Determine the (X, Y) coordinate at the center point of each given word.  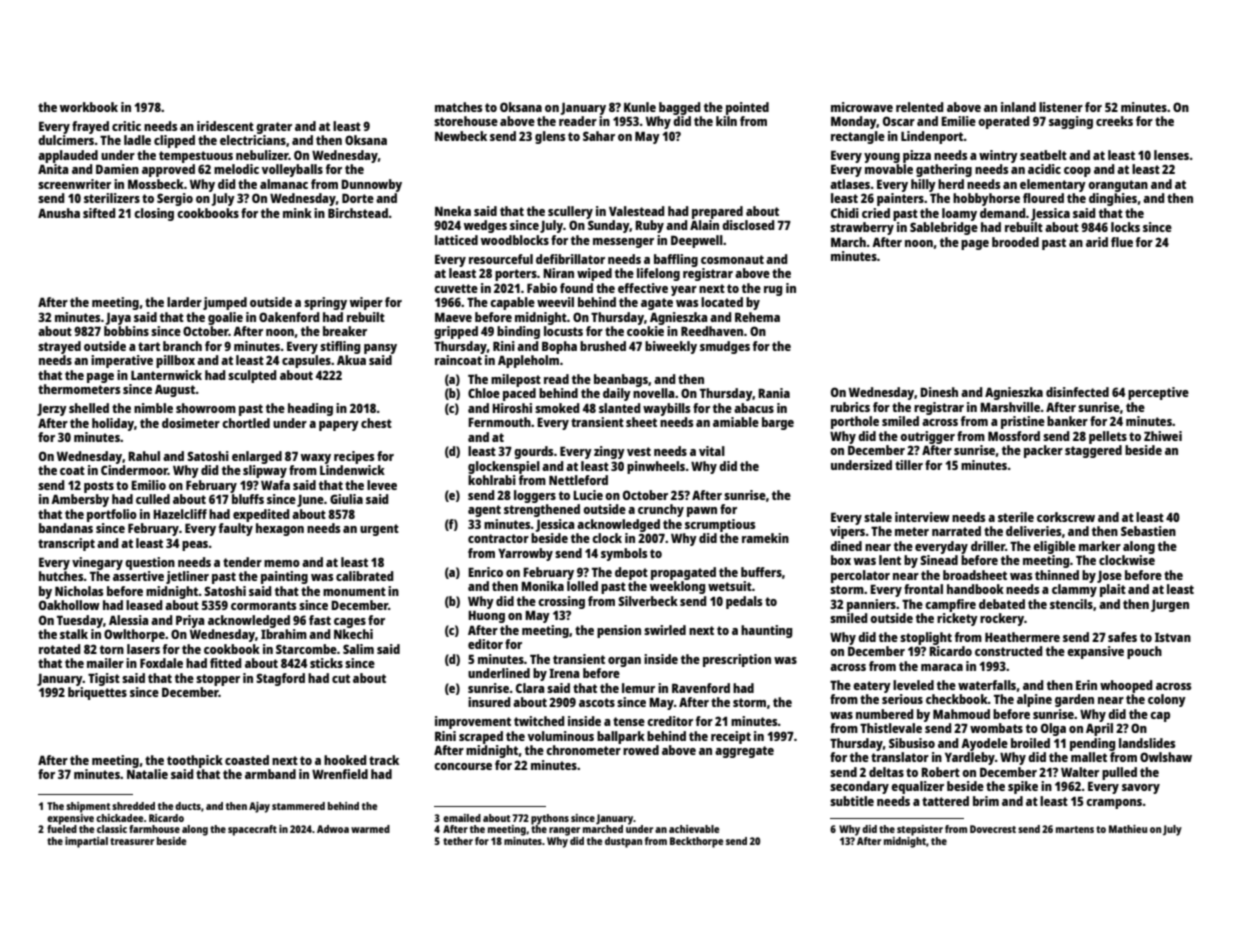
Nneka (453, 211)
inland (1018, 107)
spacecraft (252, 830)
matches (458, 107)
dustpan (623, 842)
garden (1074, 700)
